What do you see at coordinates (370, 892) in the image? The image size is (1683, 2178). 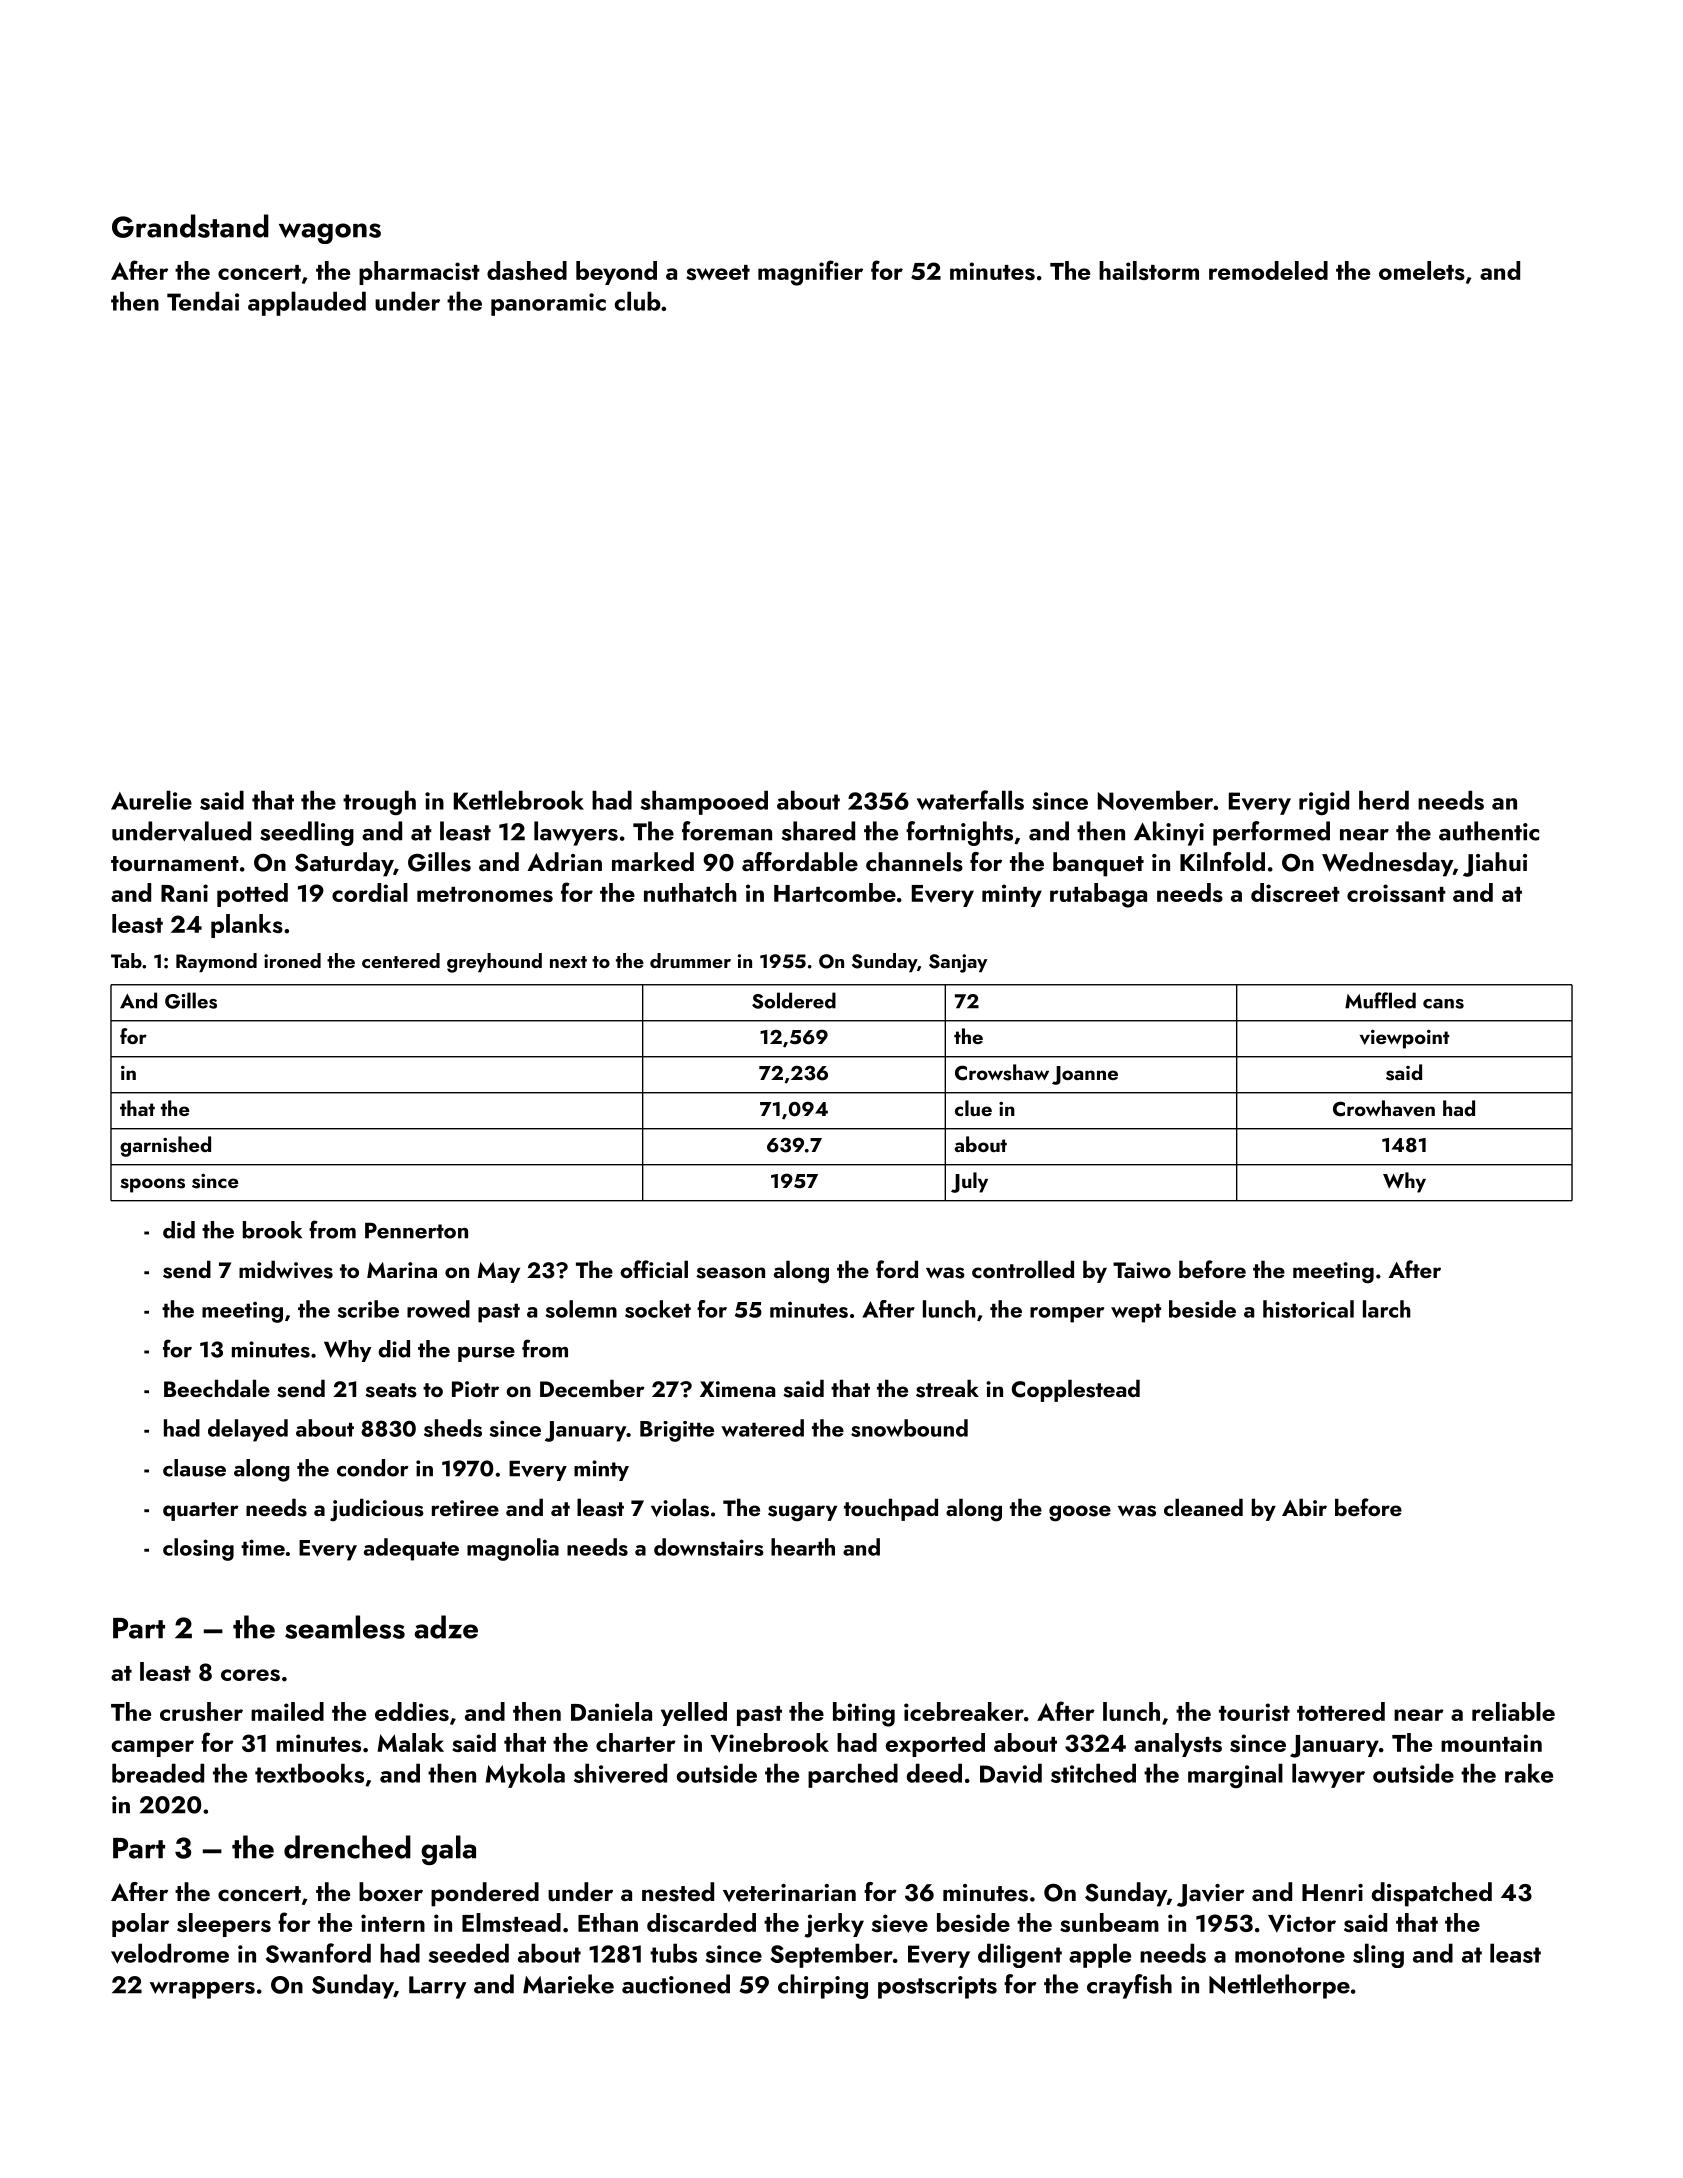 I see `cordial` at bounding box center [370, 892].
